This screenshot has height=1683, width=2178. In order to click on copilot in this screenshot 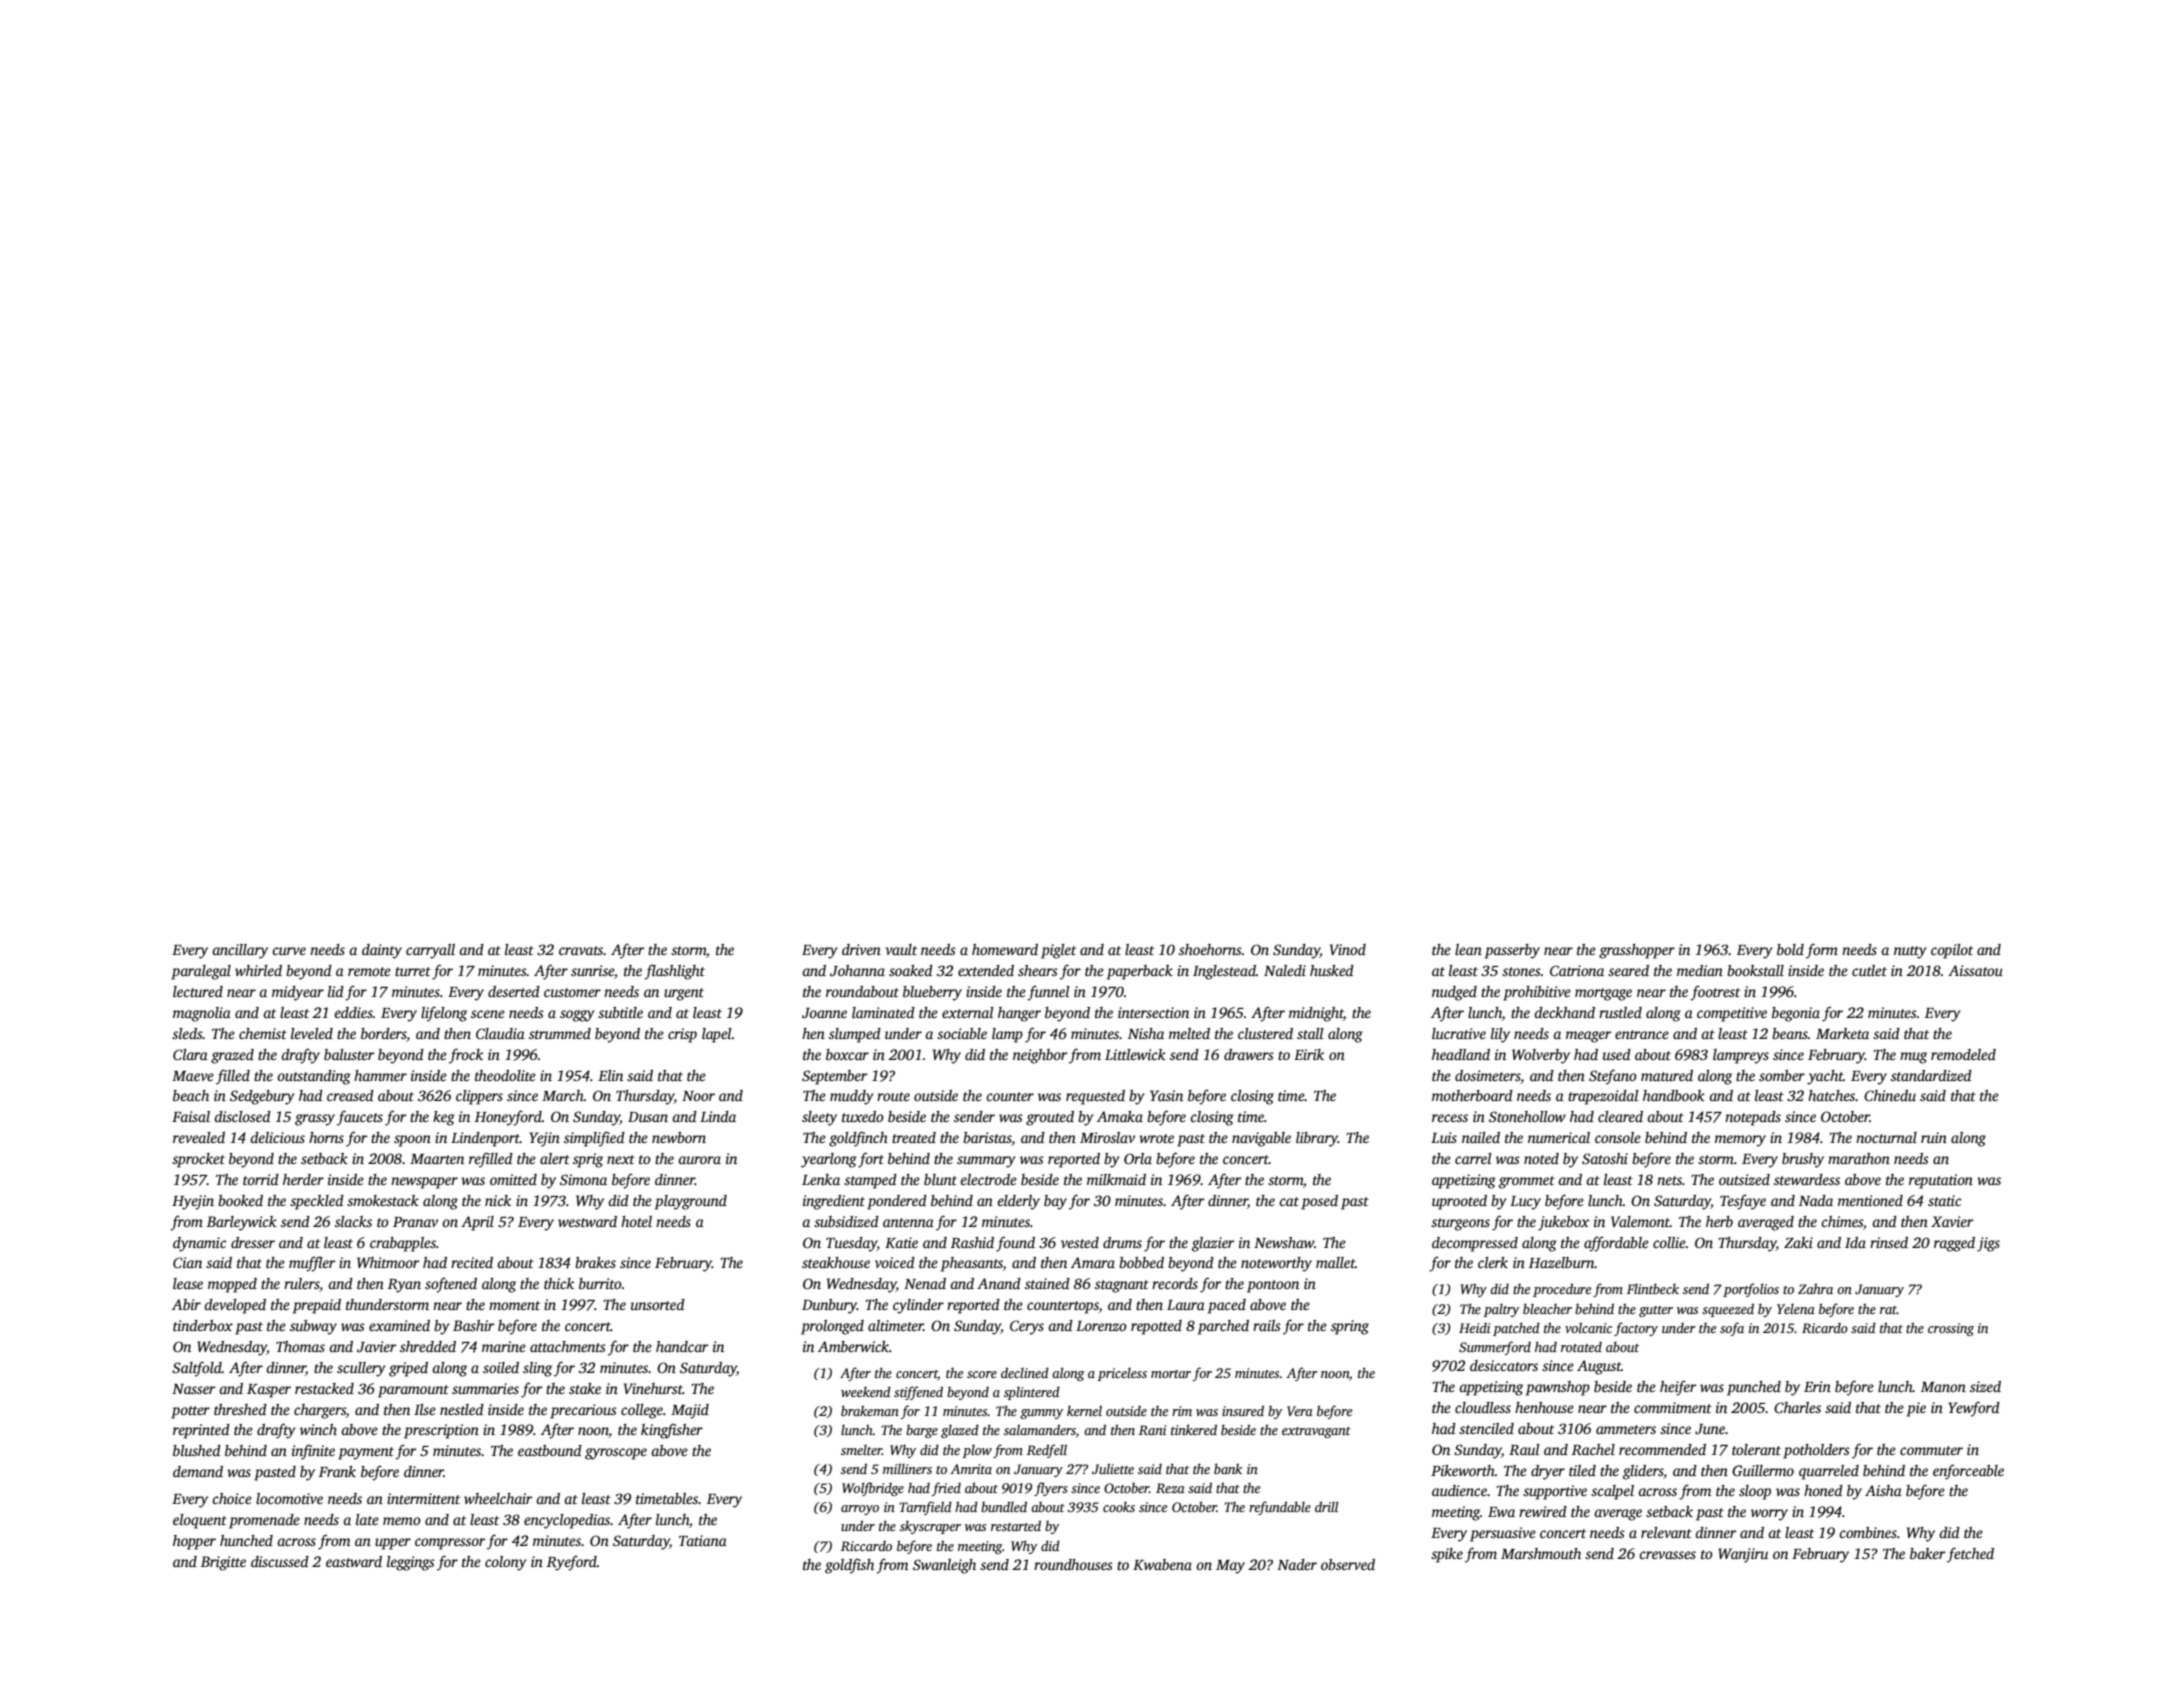, I will do `click(1952, 951)`.
